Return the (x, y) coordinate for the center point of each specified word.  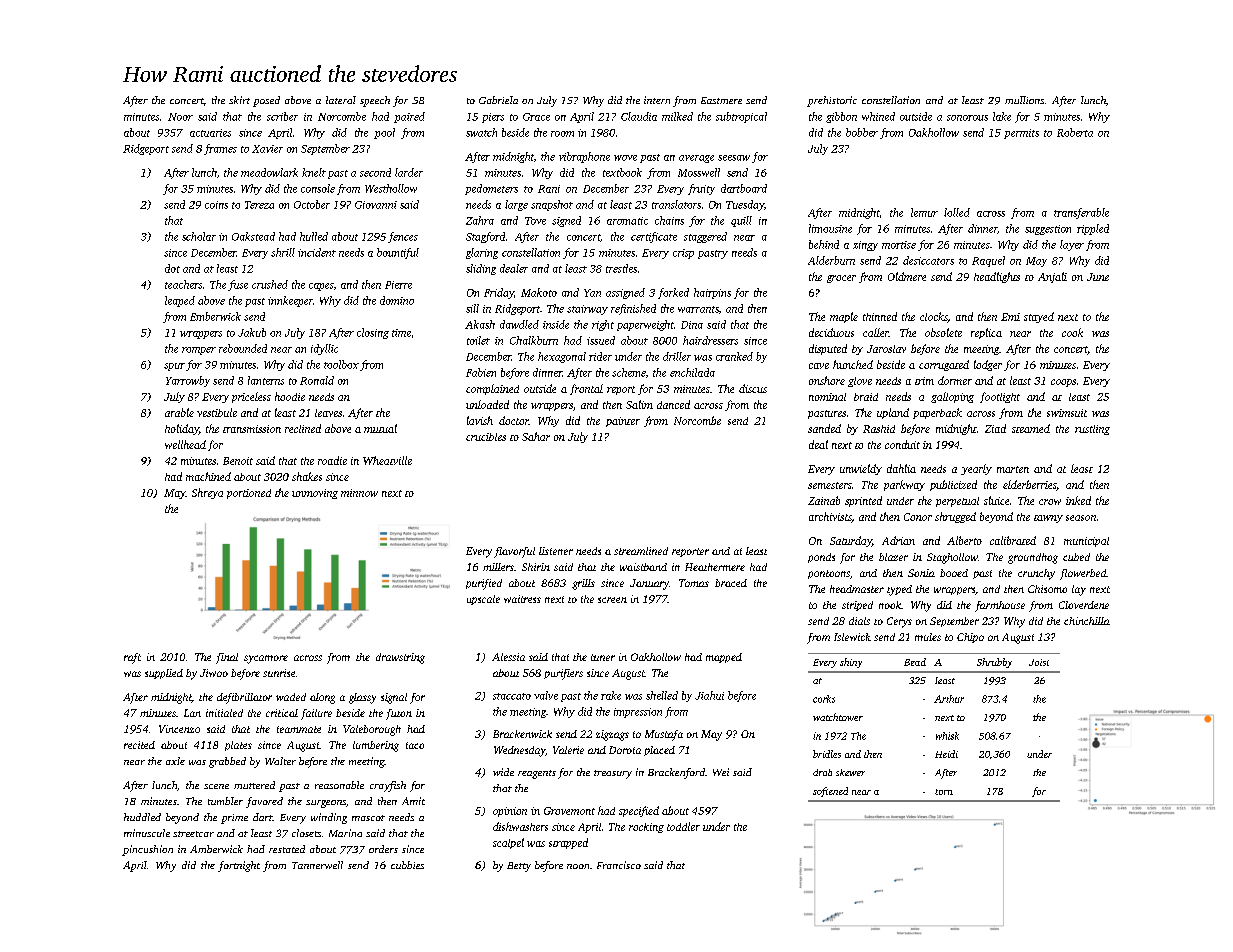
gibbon (841, 117)
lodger (988, 365)
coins (216, 205)
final (227, 658)
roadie (332, 460)
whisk (947, 736)
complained (492, 389)
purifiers (563, 674)
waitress (522, 599)
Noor (180, 117)
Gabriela (498, 100)
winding (329, 818)
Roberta (1075, 132)
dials (859, 621)
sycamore (266, 659)
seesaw (734, 158)
